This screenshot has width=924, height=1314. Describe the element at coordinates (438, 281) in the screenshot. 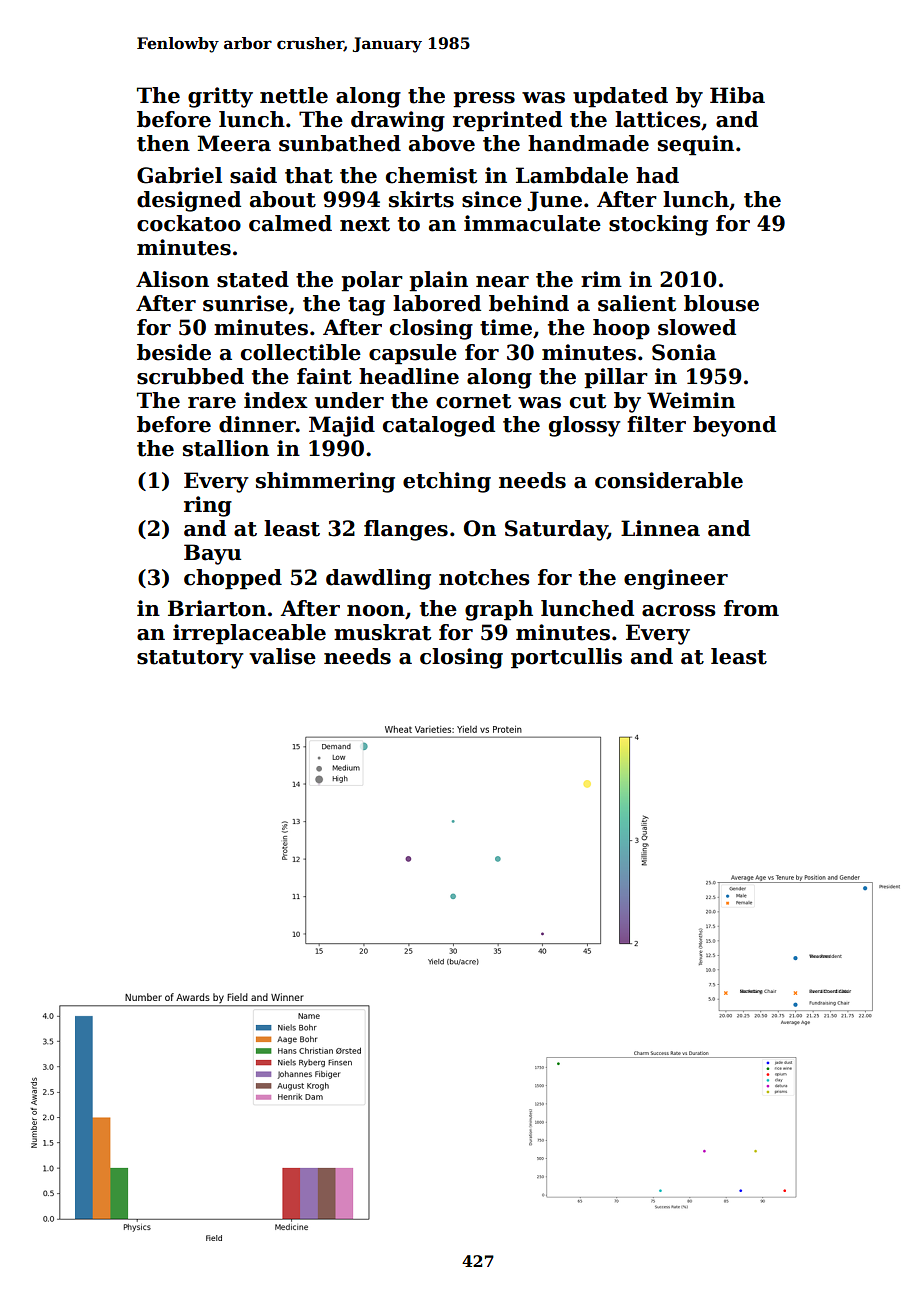

I see `plain` at that location.
